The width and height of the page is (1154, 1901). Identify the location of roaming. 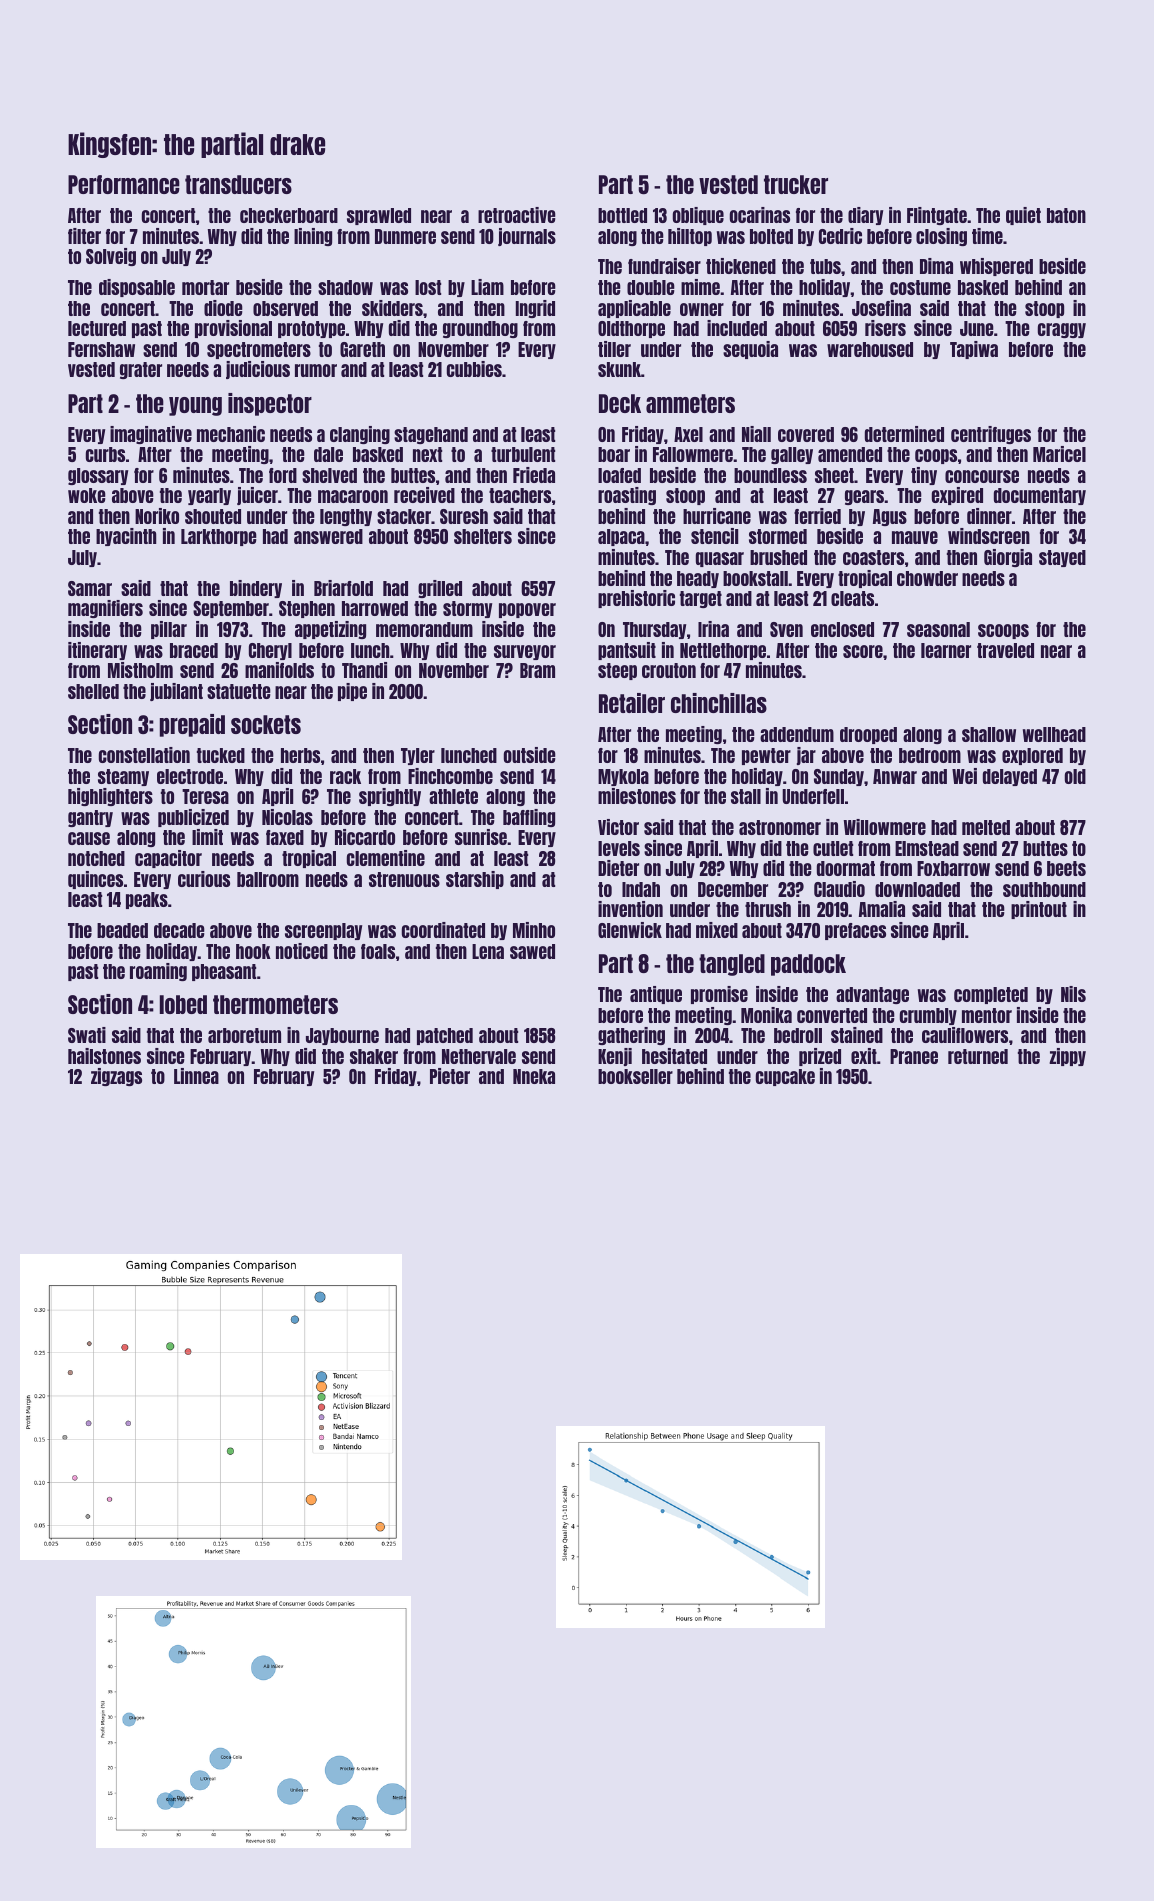
(158, 972).
